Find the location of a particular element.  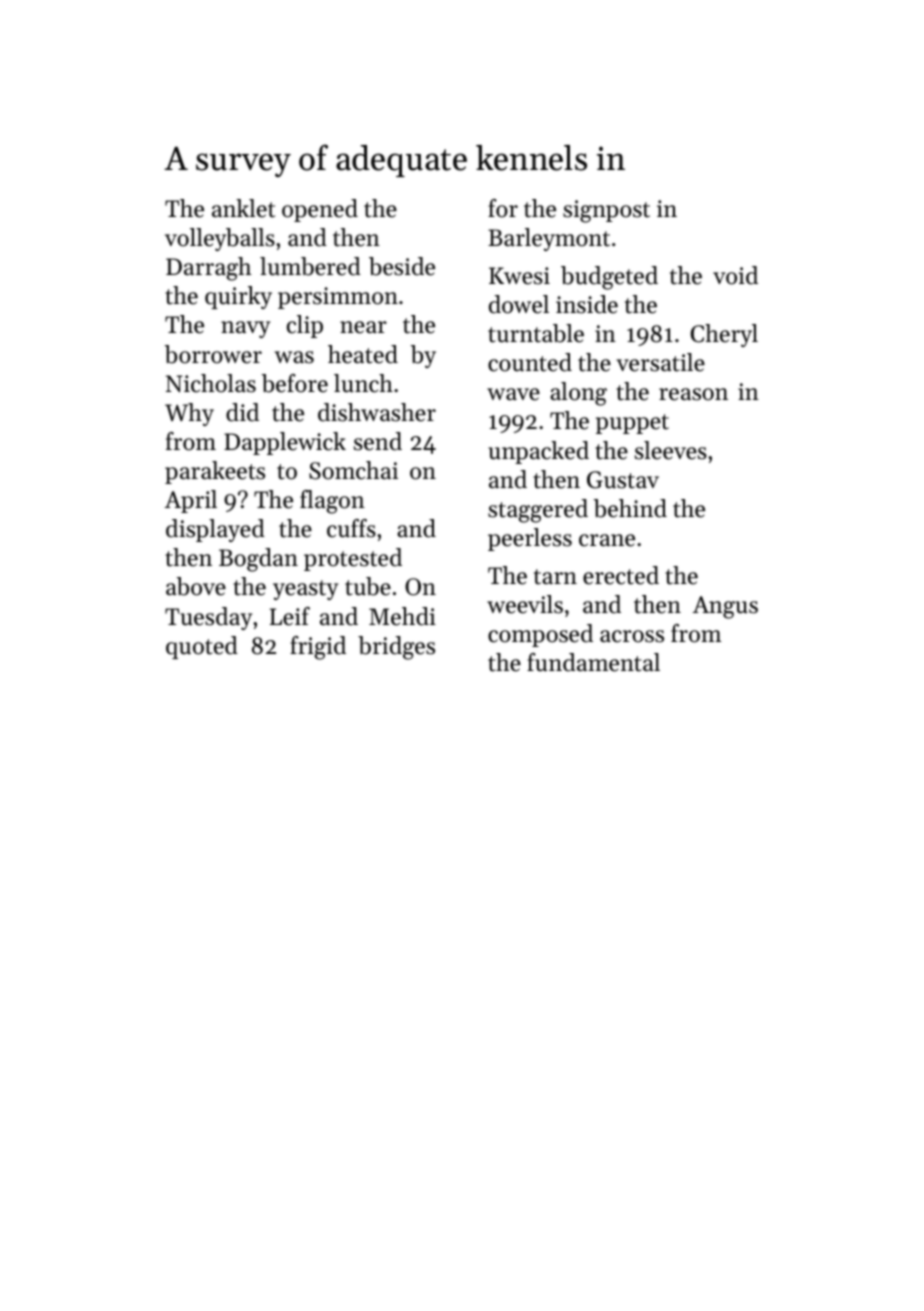

Darragh is located at coordinates (209, 269).
